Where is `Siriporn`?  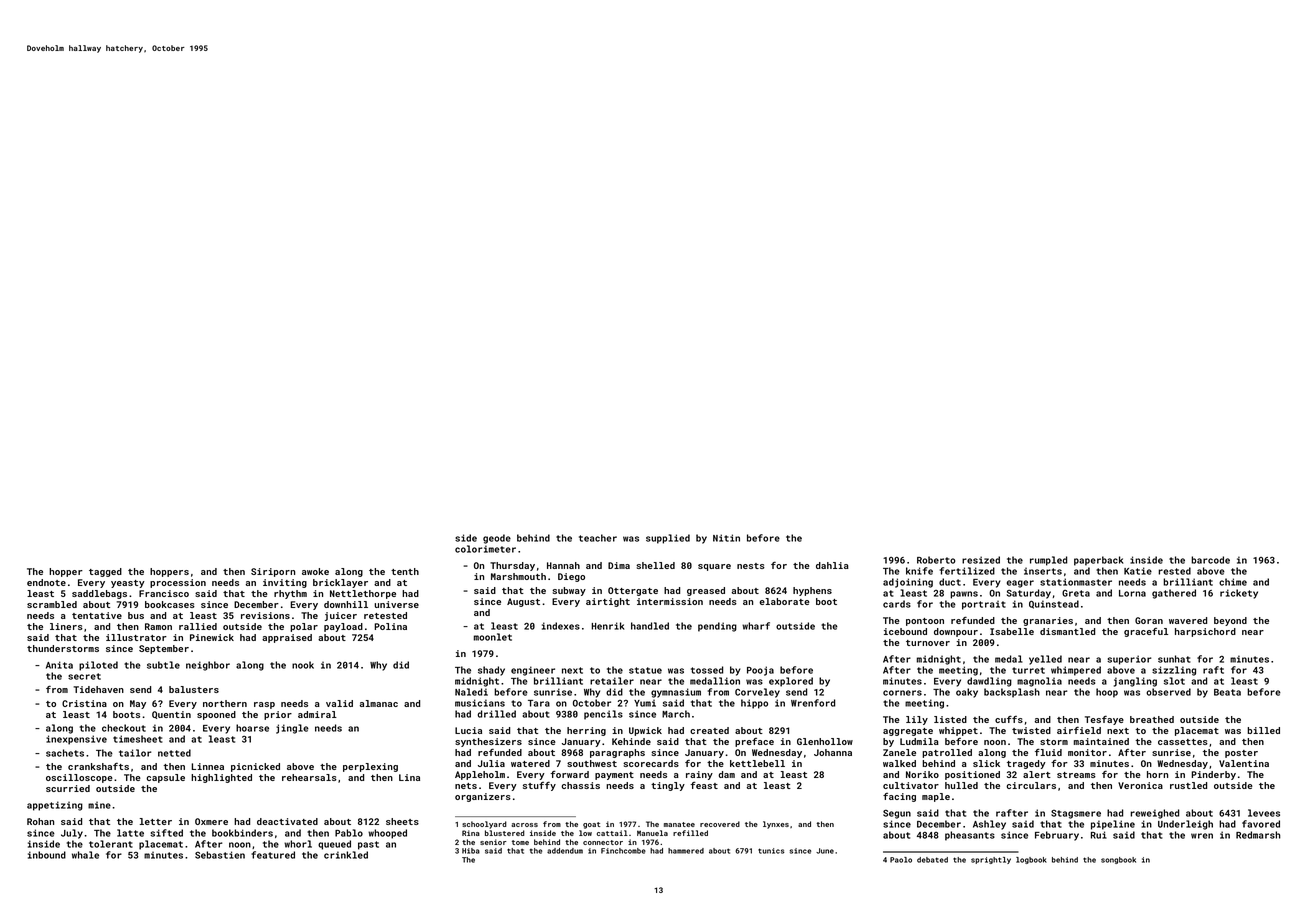
Siriporn is located at coordinates (273, 572).
